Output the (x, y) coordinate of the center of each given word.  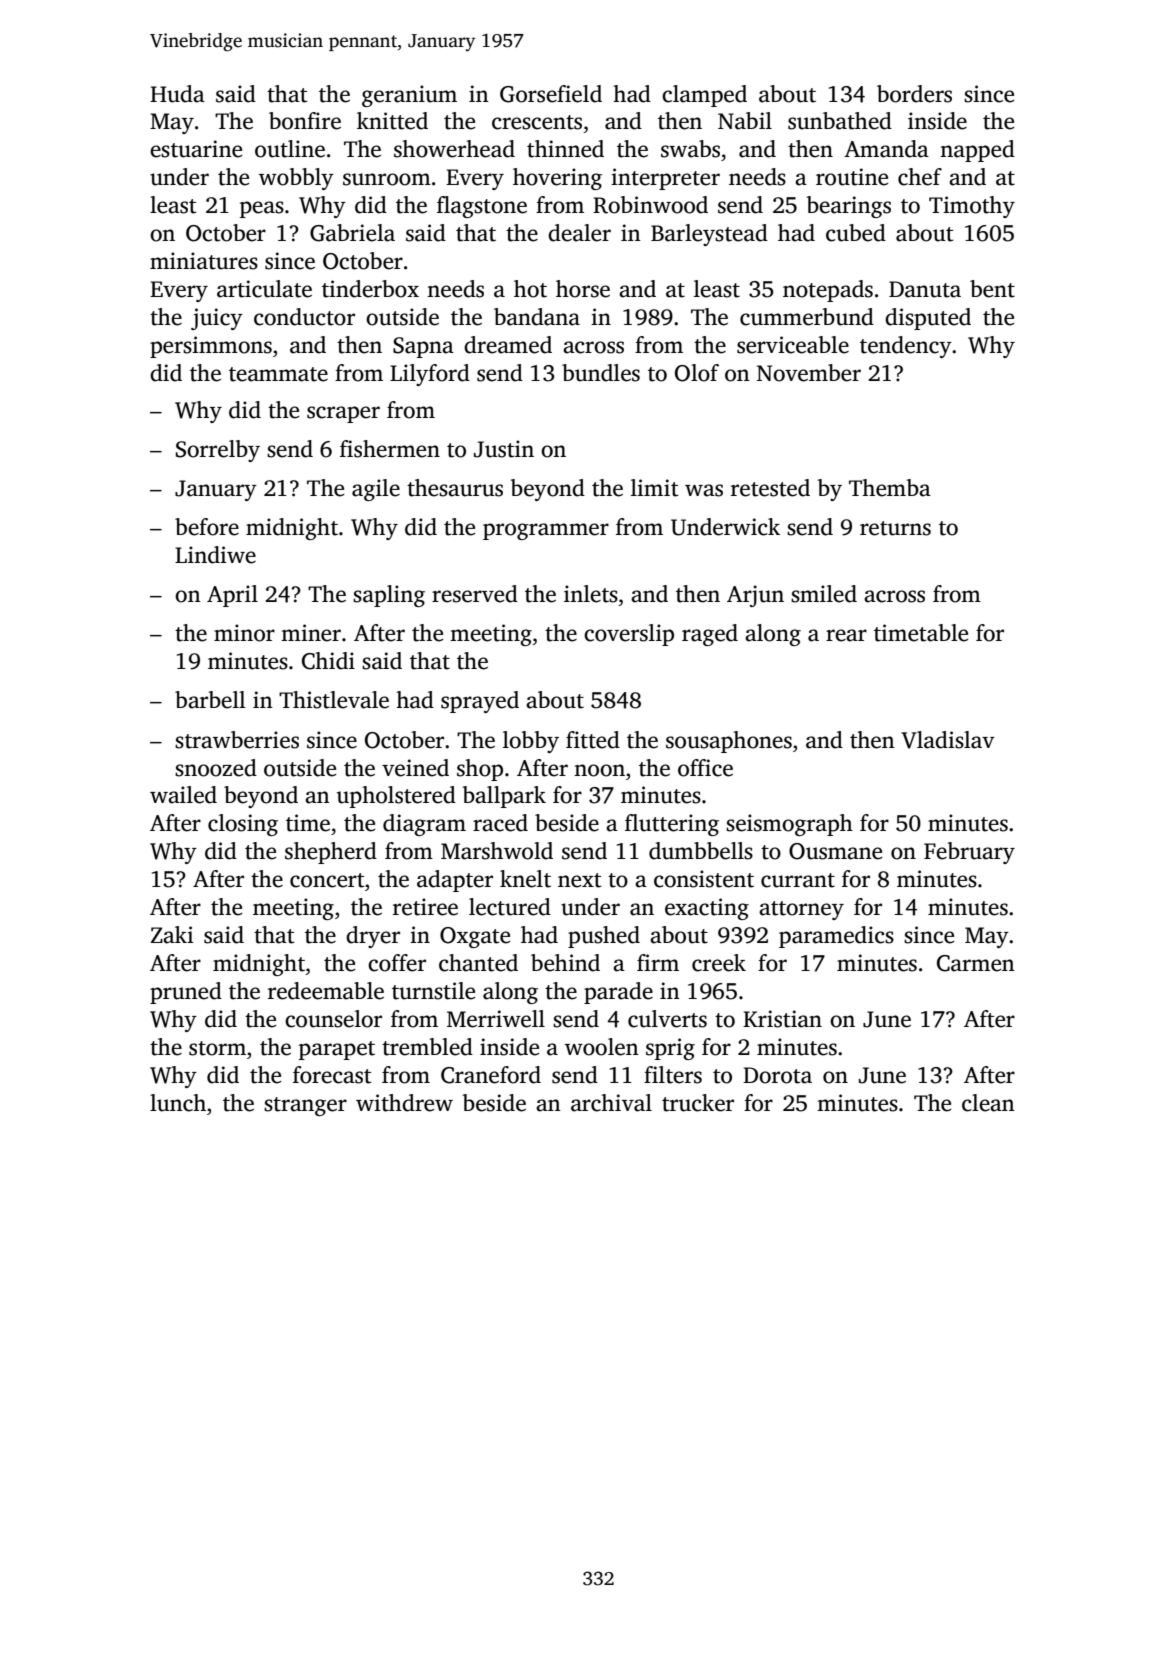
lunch (178, 1103)
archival (611, 1103)
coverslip (629, 635)
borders (914, 94)
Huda (177, 94)
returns (895, 528)
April (232, 596)
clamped (704, 96)
